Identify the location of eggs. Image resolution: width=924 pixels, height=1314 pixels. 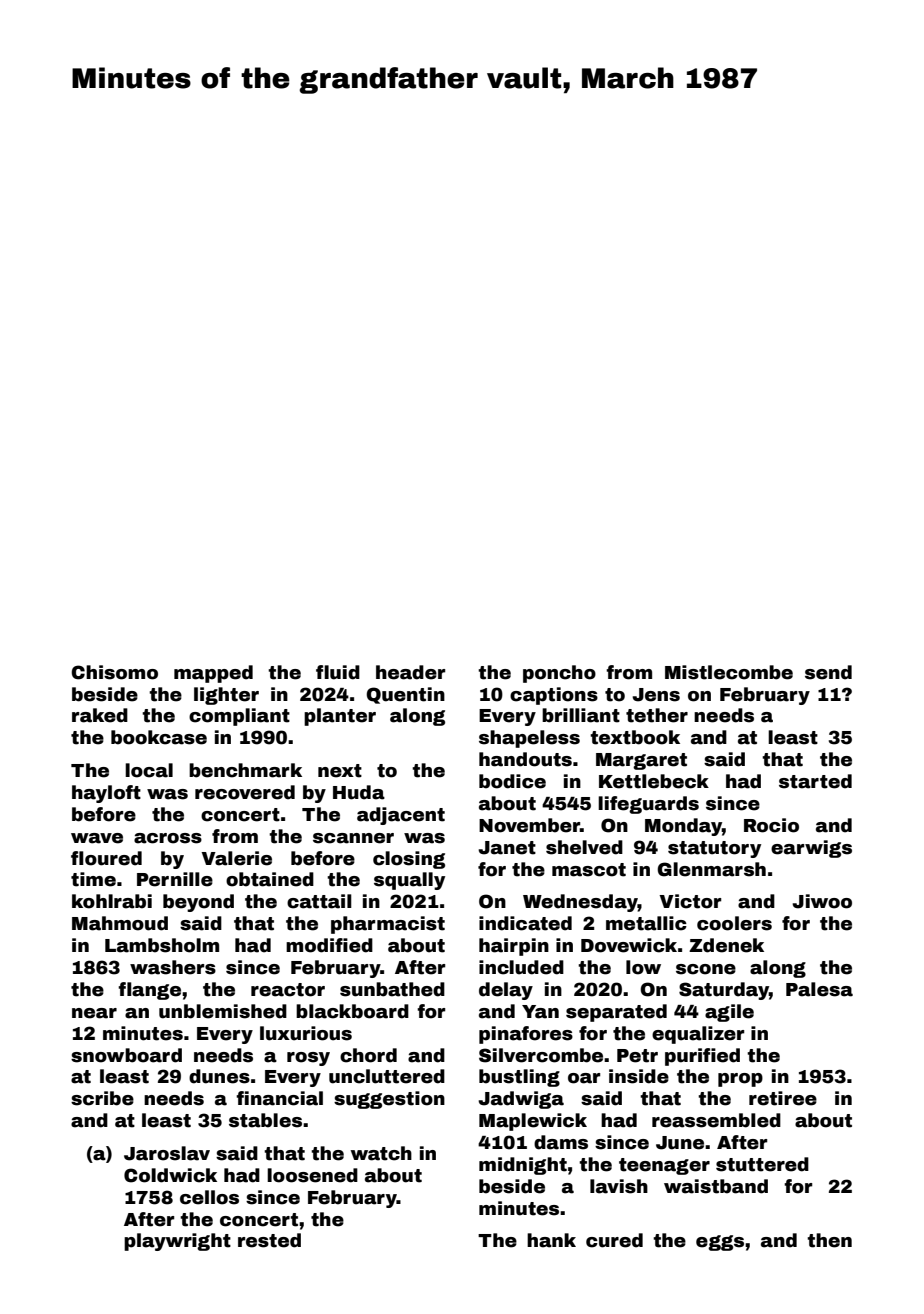
(720, 1243).
